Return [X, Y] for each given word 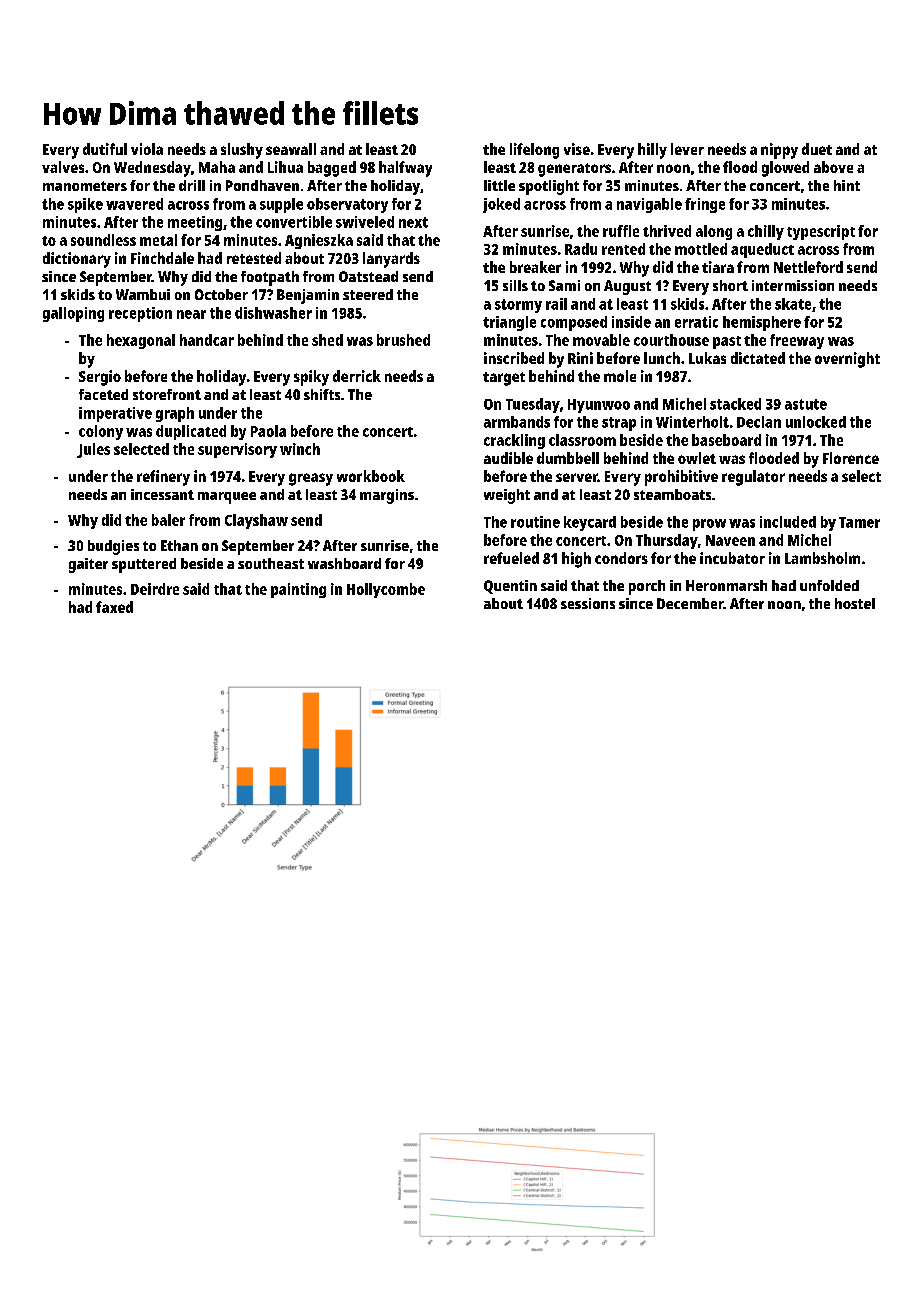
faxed [114, 607]
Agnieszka [319, 241]
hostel [855, 603]
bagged [332, 169]
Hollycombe [386, 590]
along [714, 232]
